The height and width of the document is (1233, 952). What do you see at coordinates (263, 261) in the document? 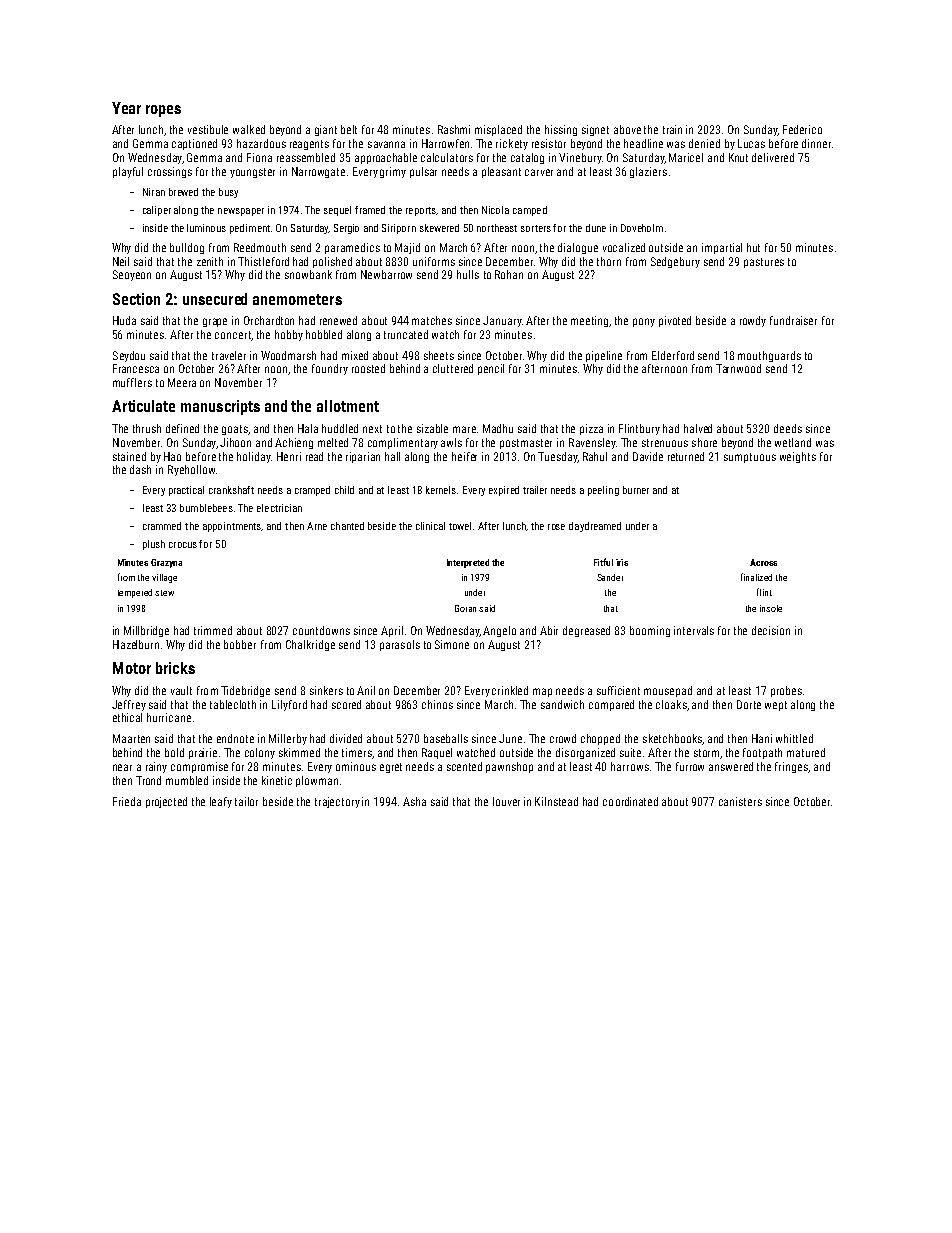
I see `Thistleford` at bounding box center [263, 261].
